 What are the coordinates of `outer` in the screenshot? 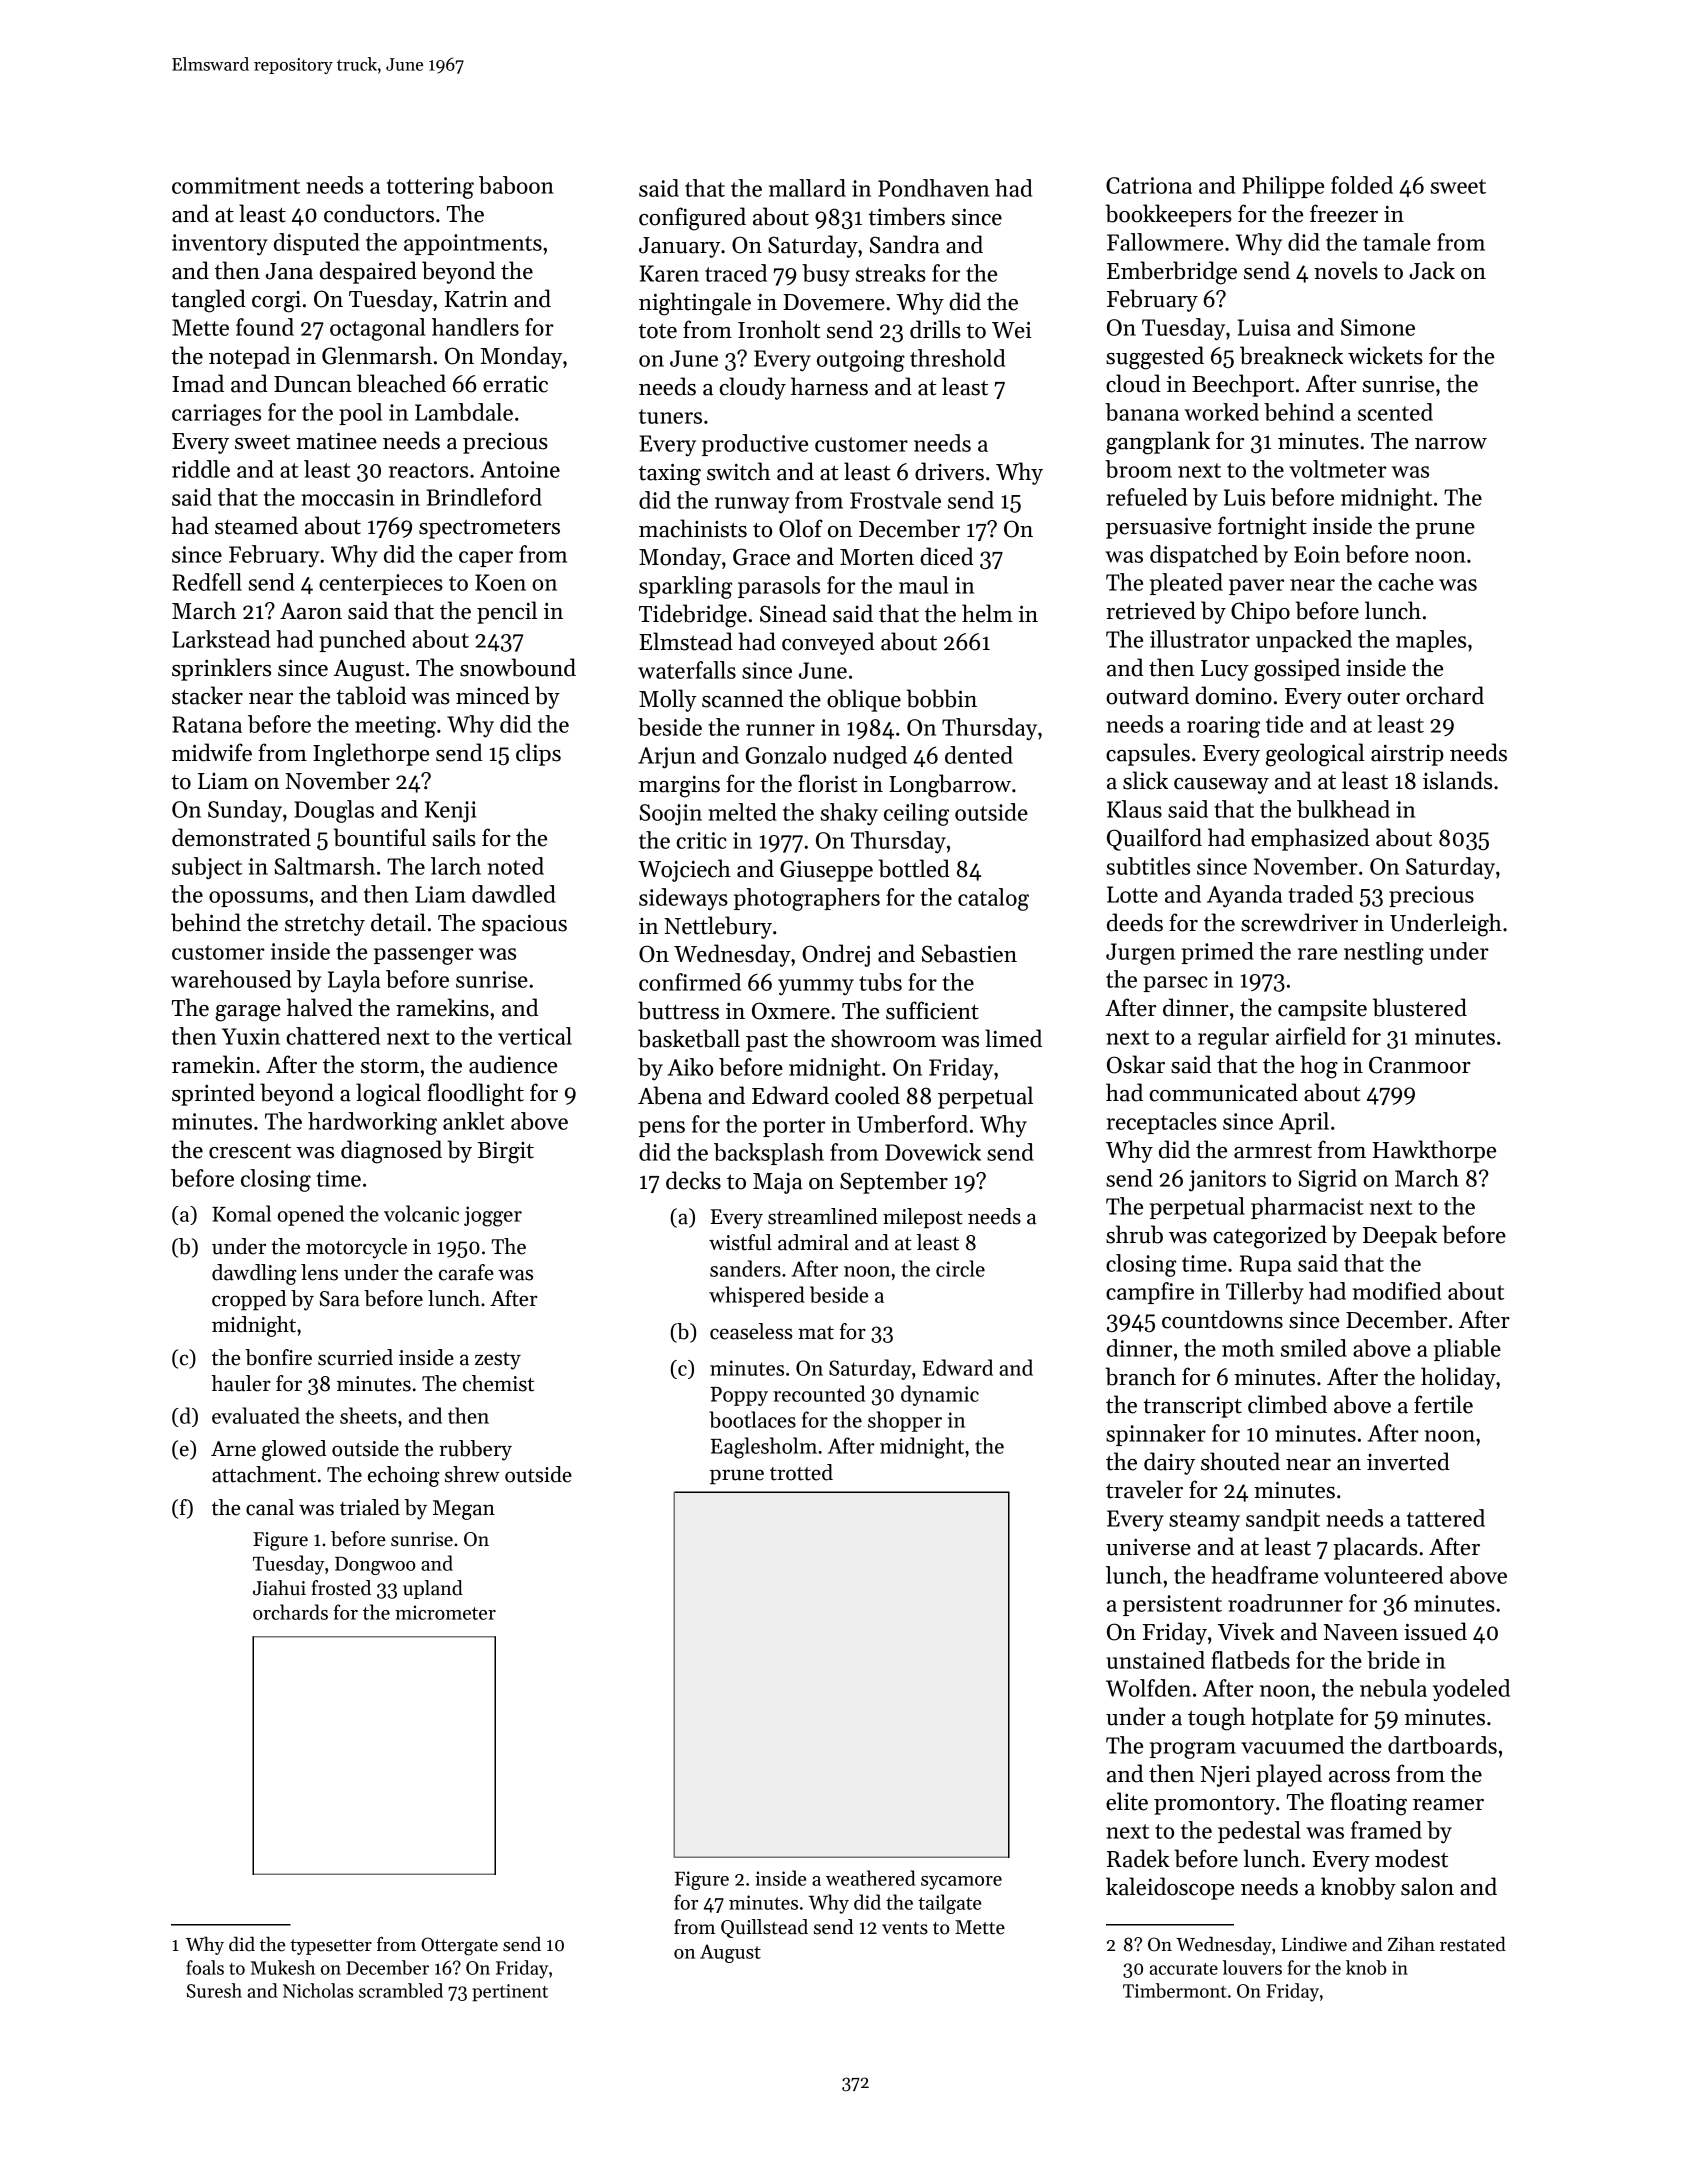 It's located at (1373, 697).
